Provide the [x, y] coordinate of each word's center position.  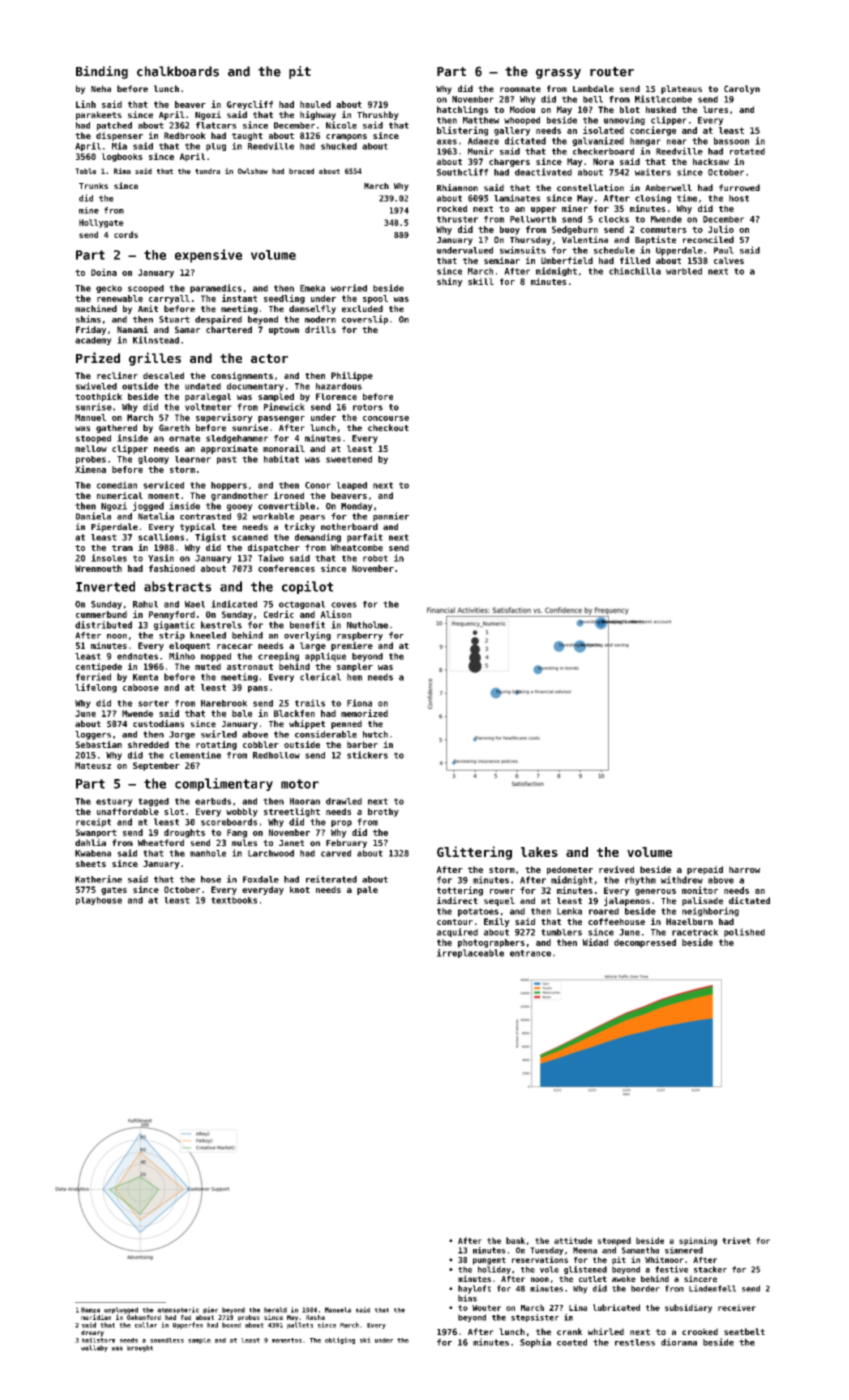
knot [300, 889]
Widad [595, 942]
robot [375, 558]
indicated [234, 604]
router [612, 72]
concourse [386, 418]
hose [211, 879]
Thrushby [378, 115]
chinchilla [635, 271]
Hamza [90, 1310]
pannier [391, 517]
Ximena [90, 469]
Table [85, 171]
